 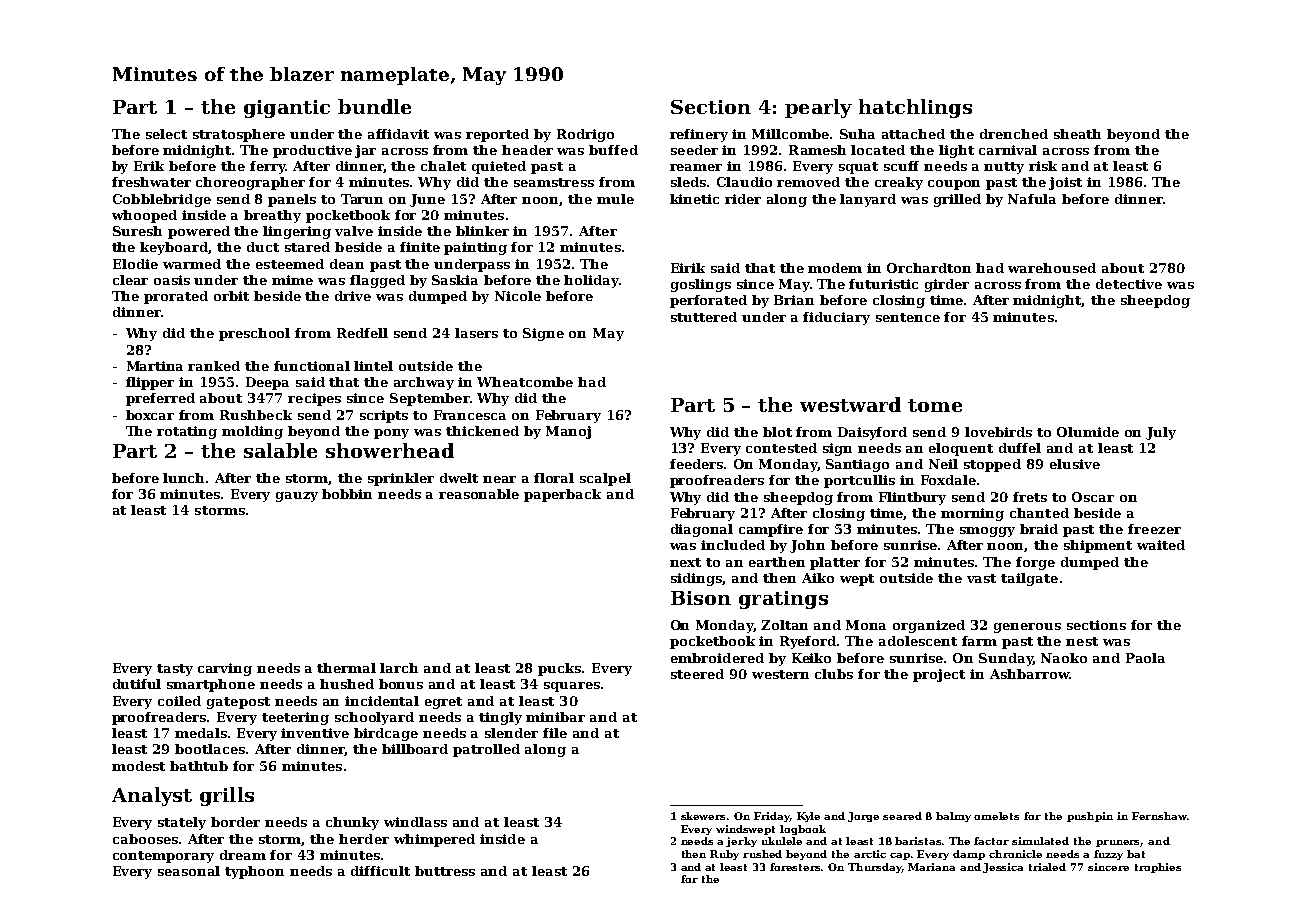 I want to click on cabooses, so click(x=145, y=839).
